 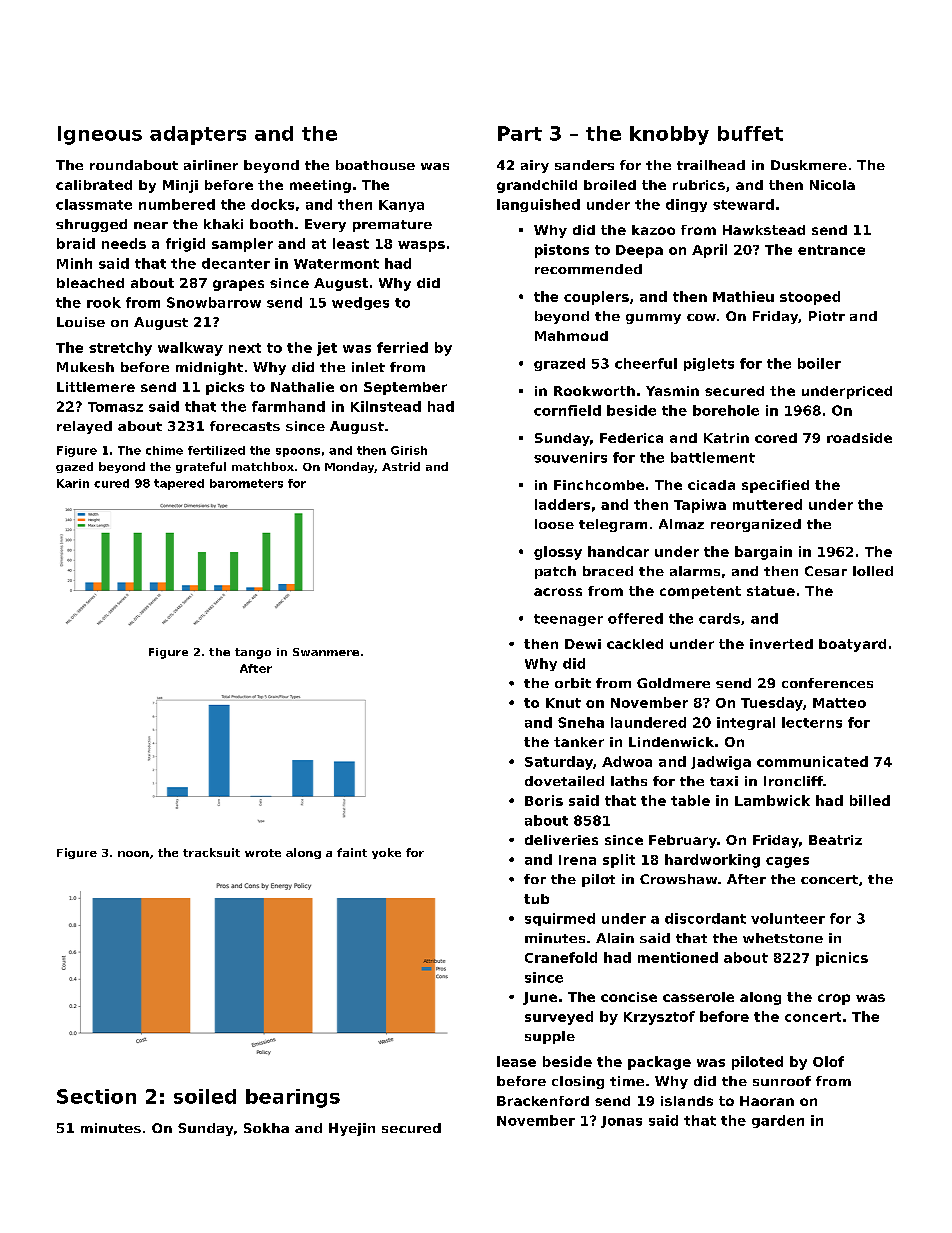 I want to click on Cranefold, so click(x=561, y=957).
